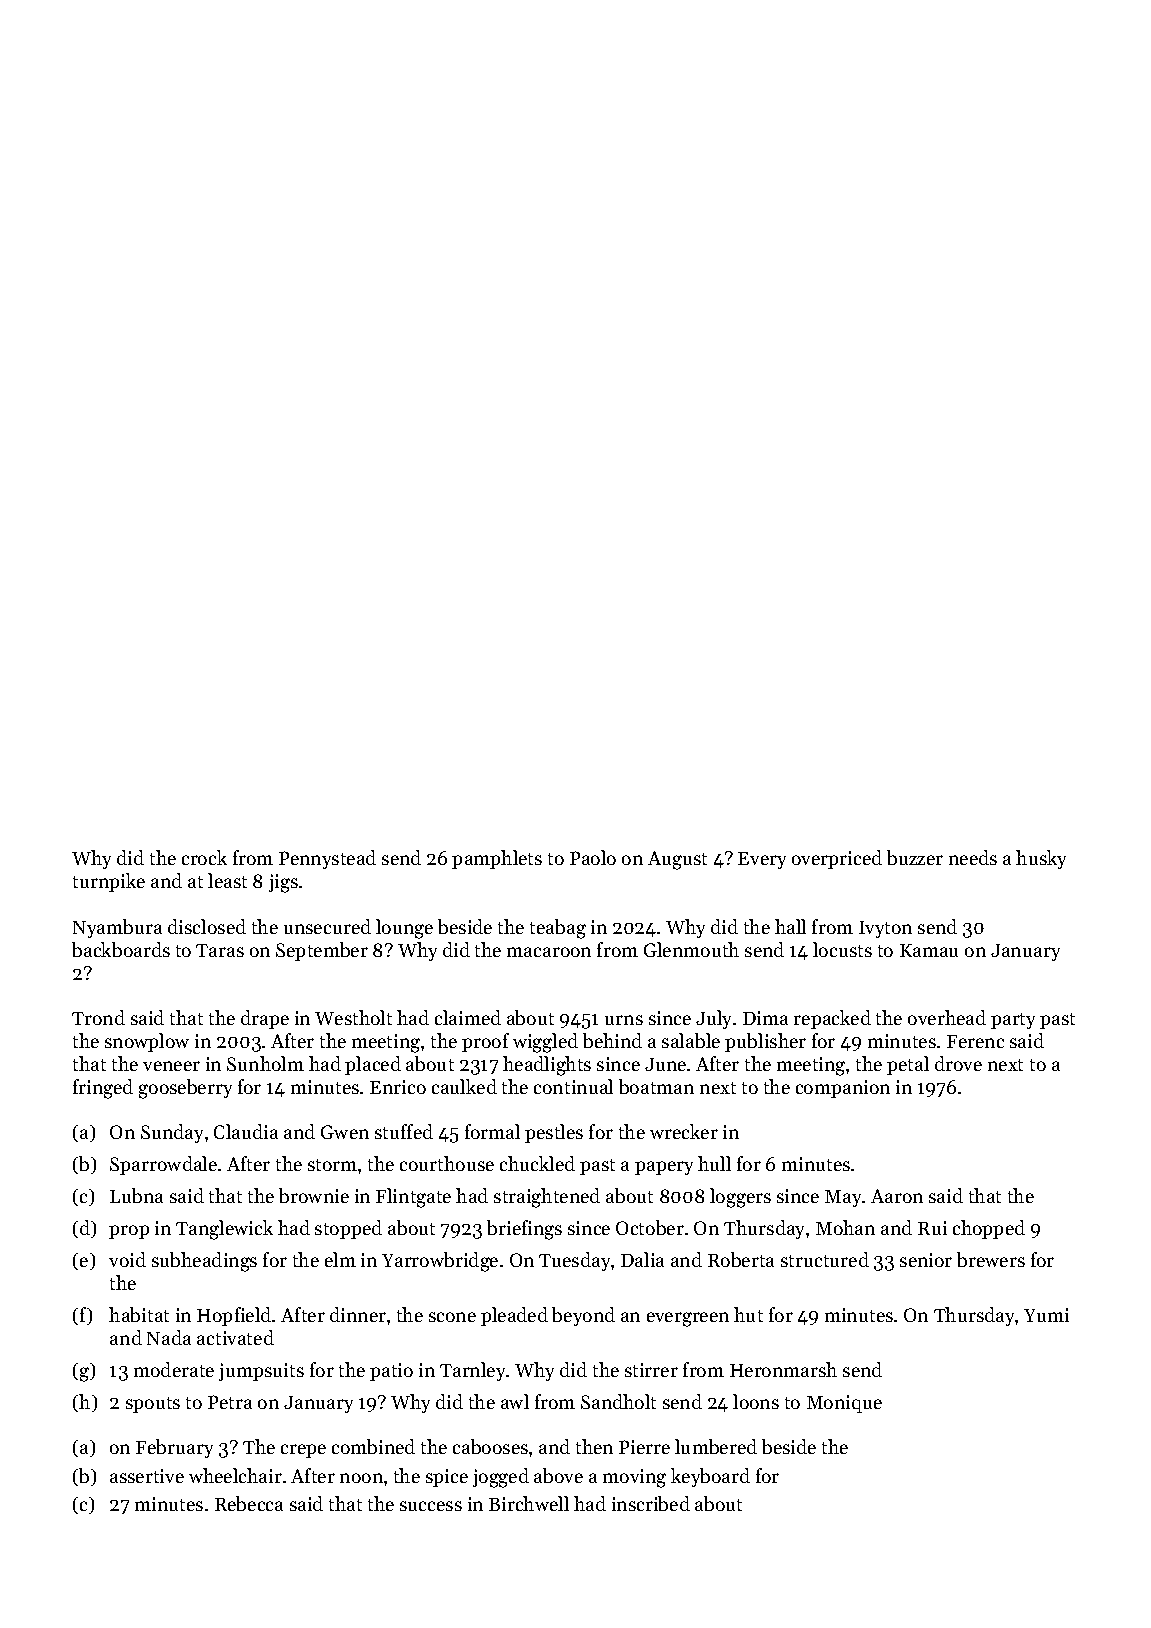 This document has height=1628, width=1151. What do you see at coordinates (897, 1196) in the document?
I see `Aaron` at bounding box center [897, 1196].
